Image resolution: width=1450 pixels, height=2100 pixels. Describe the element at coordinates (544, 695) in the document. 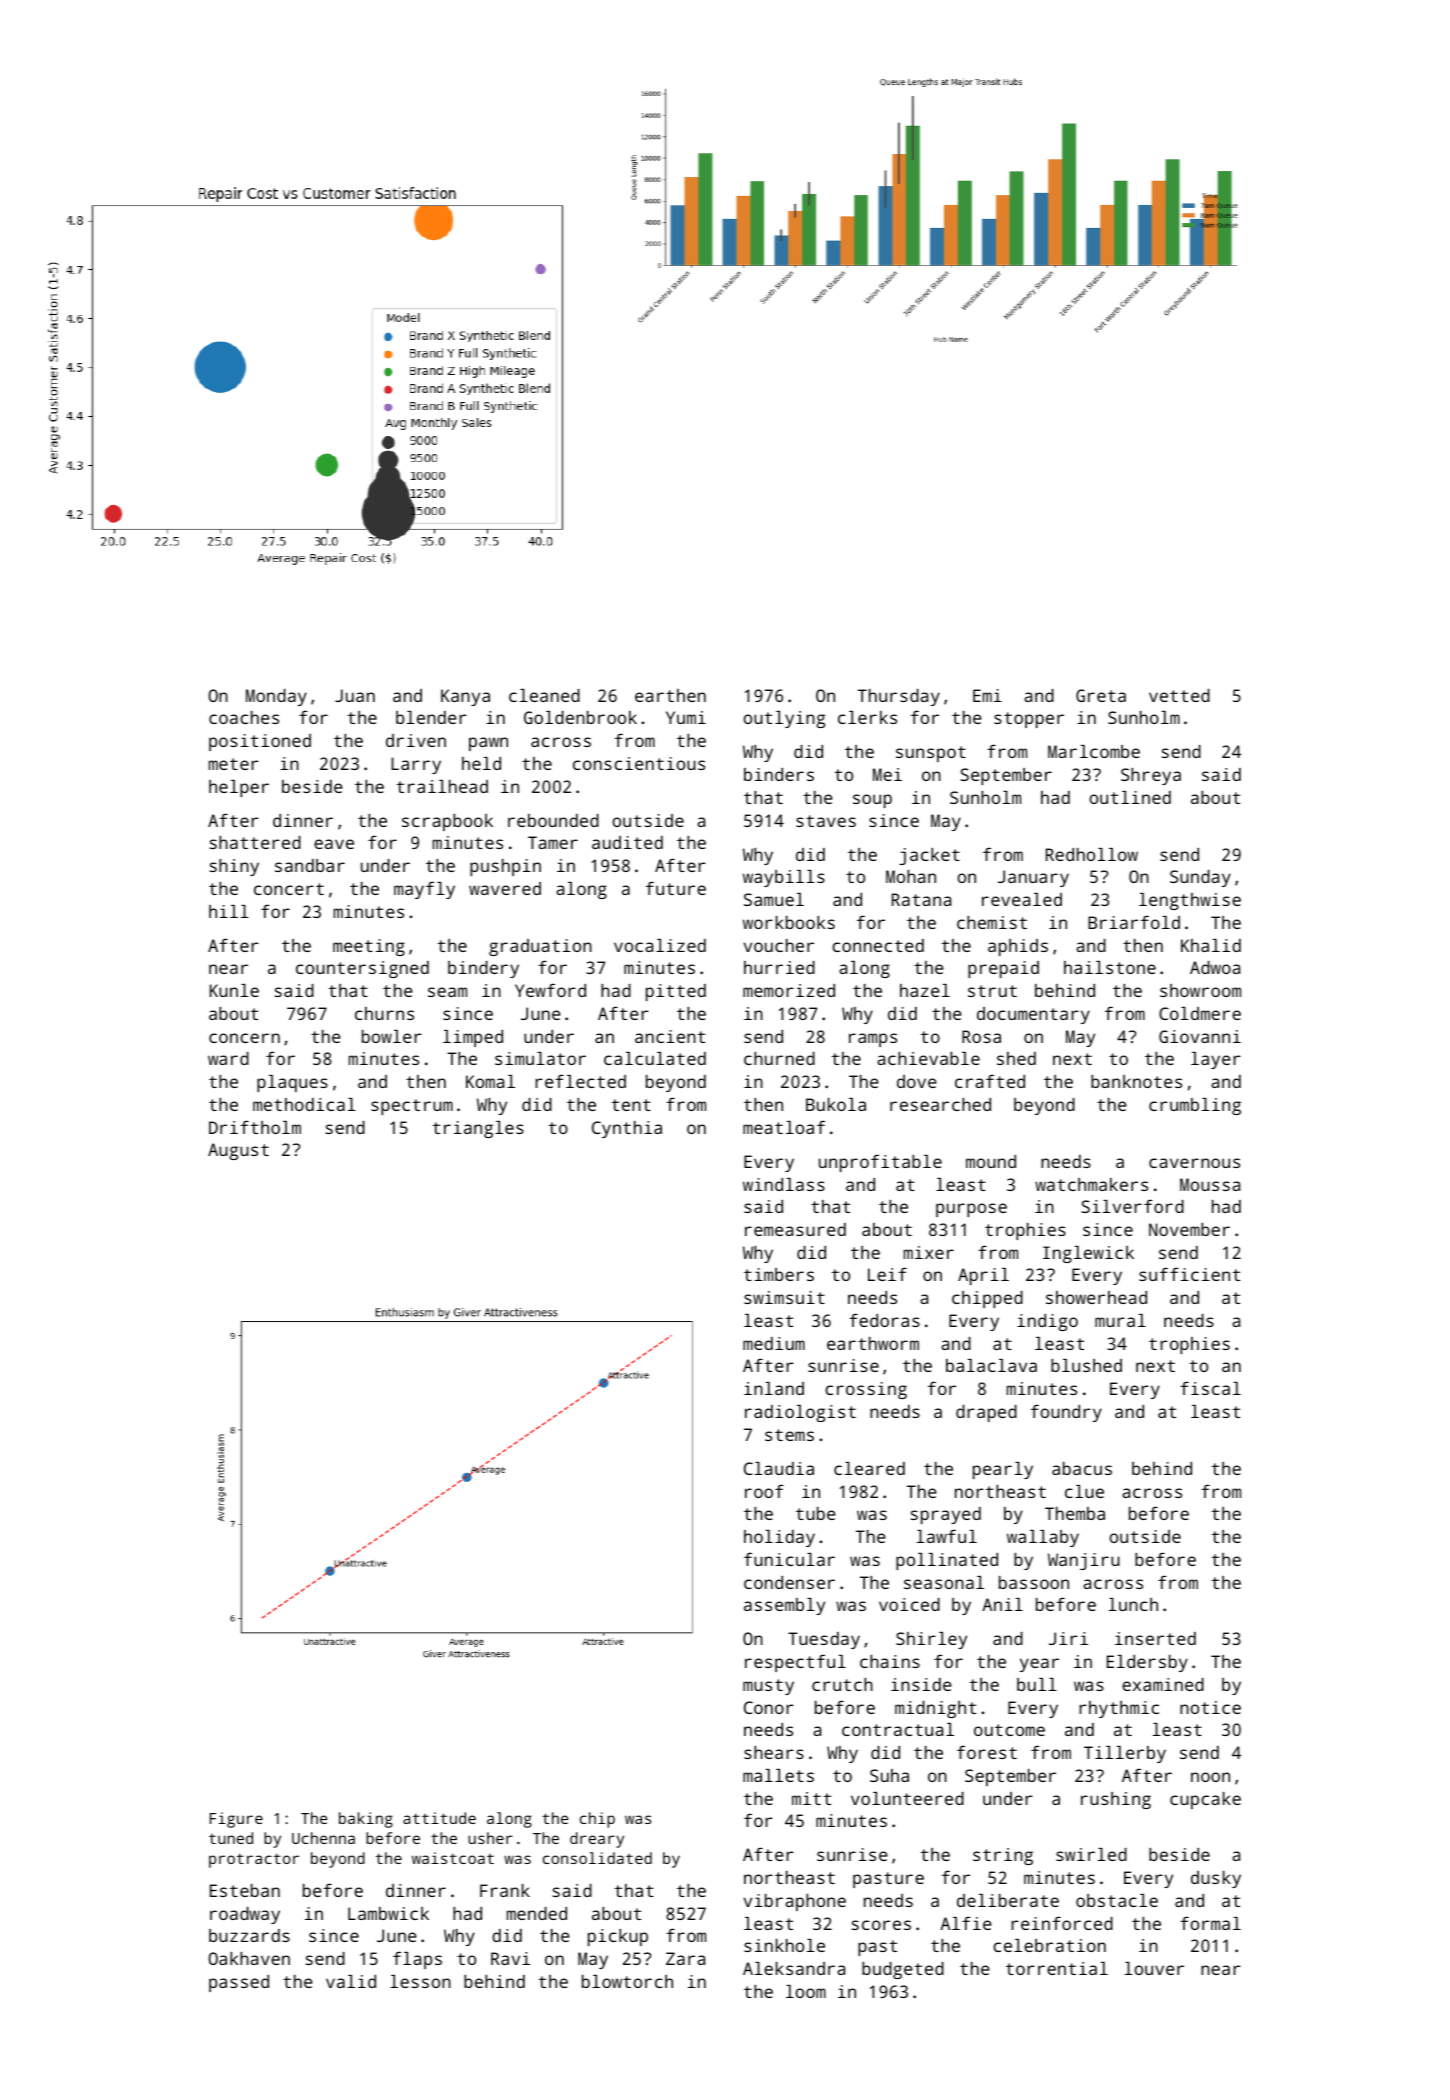

I see `cleaned` at that location.
